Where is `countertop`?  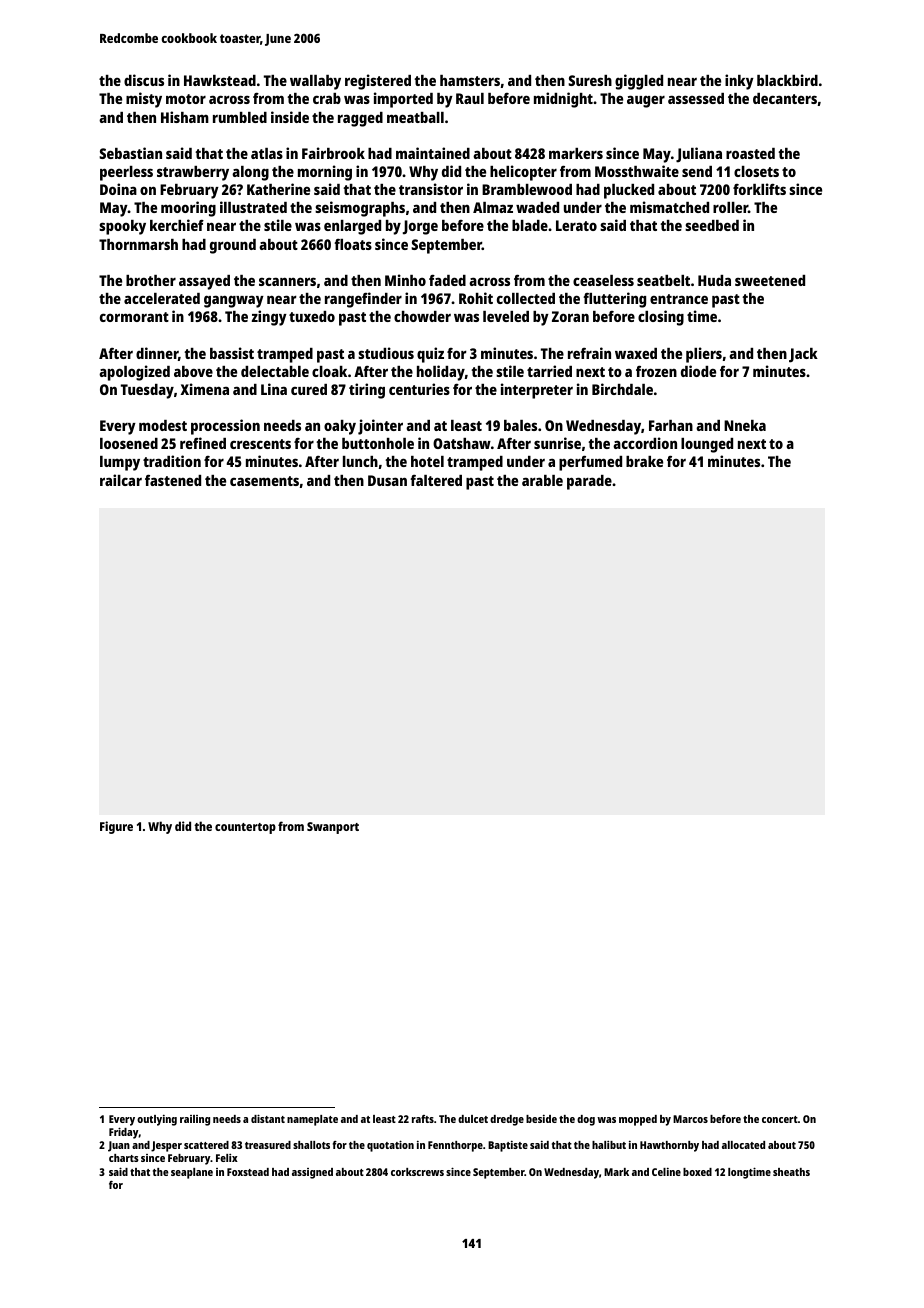
countertop is located at coordinates (245, 828).
